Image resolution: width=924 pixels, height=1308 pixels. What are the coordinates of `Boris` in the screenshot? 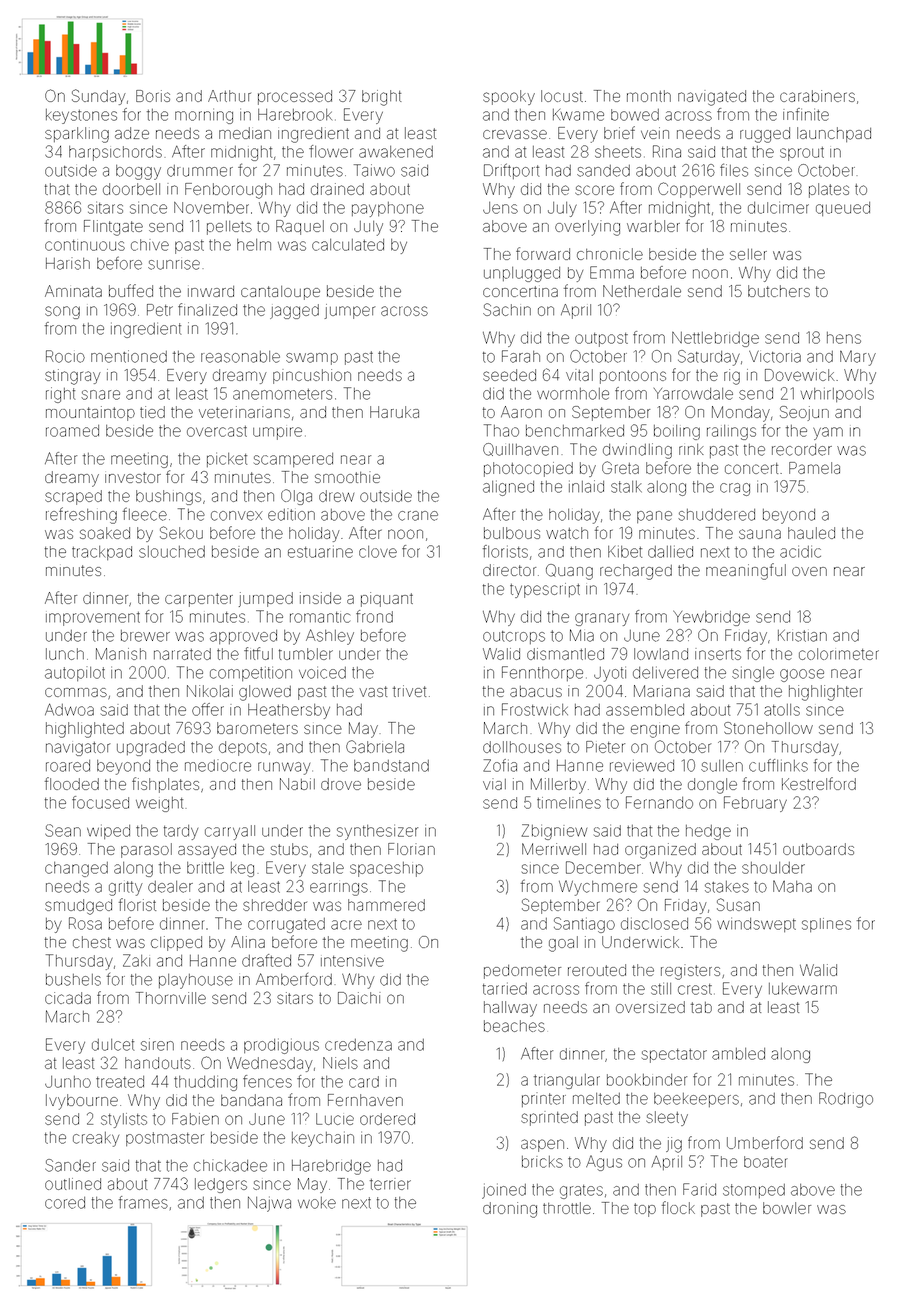 It's located at (153, 96).
